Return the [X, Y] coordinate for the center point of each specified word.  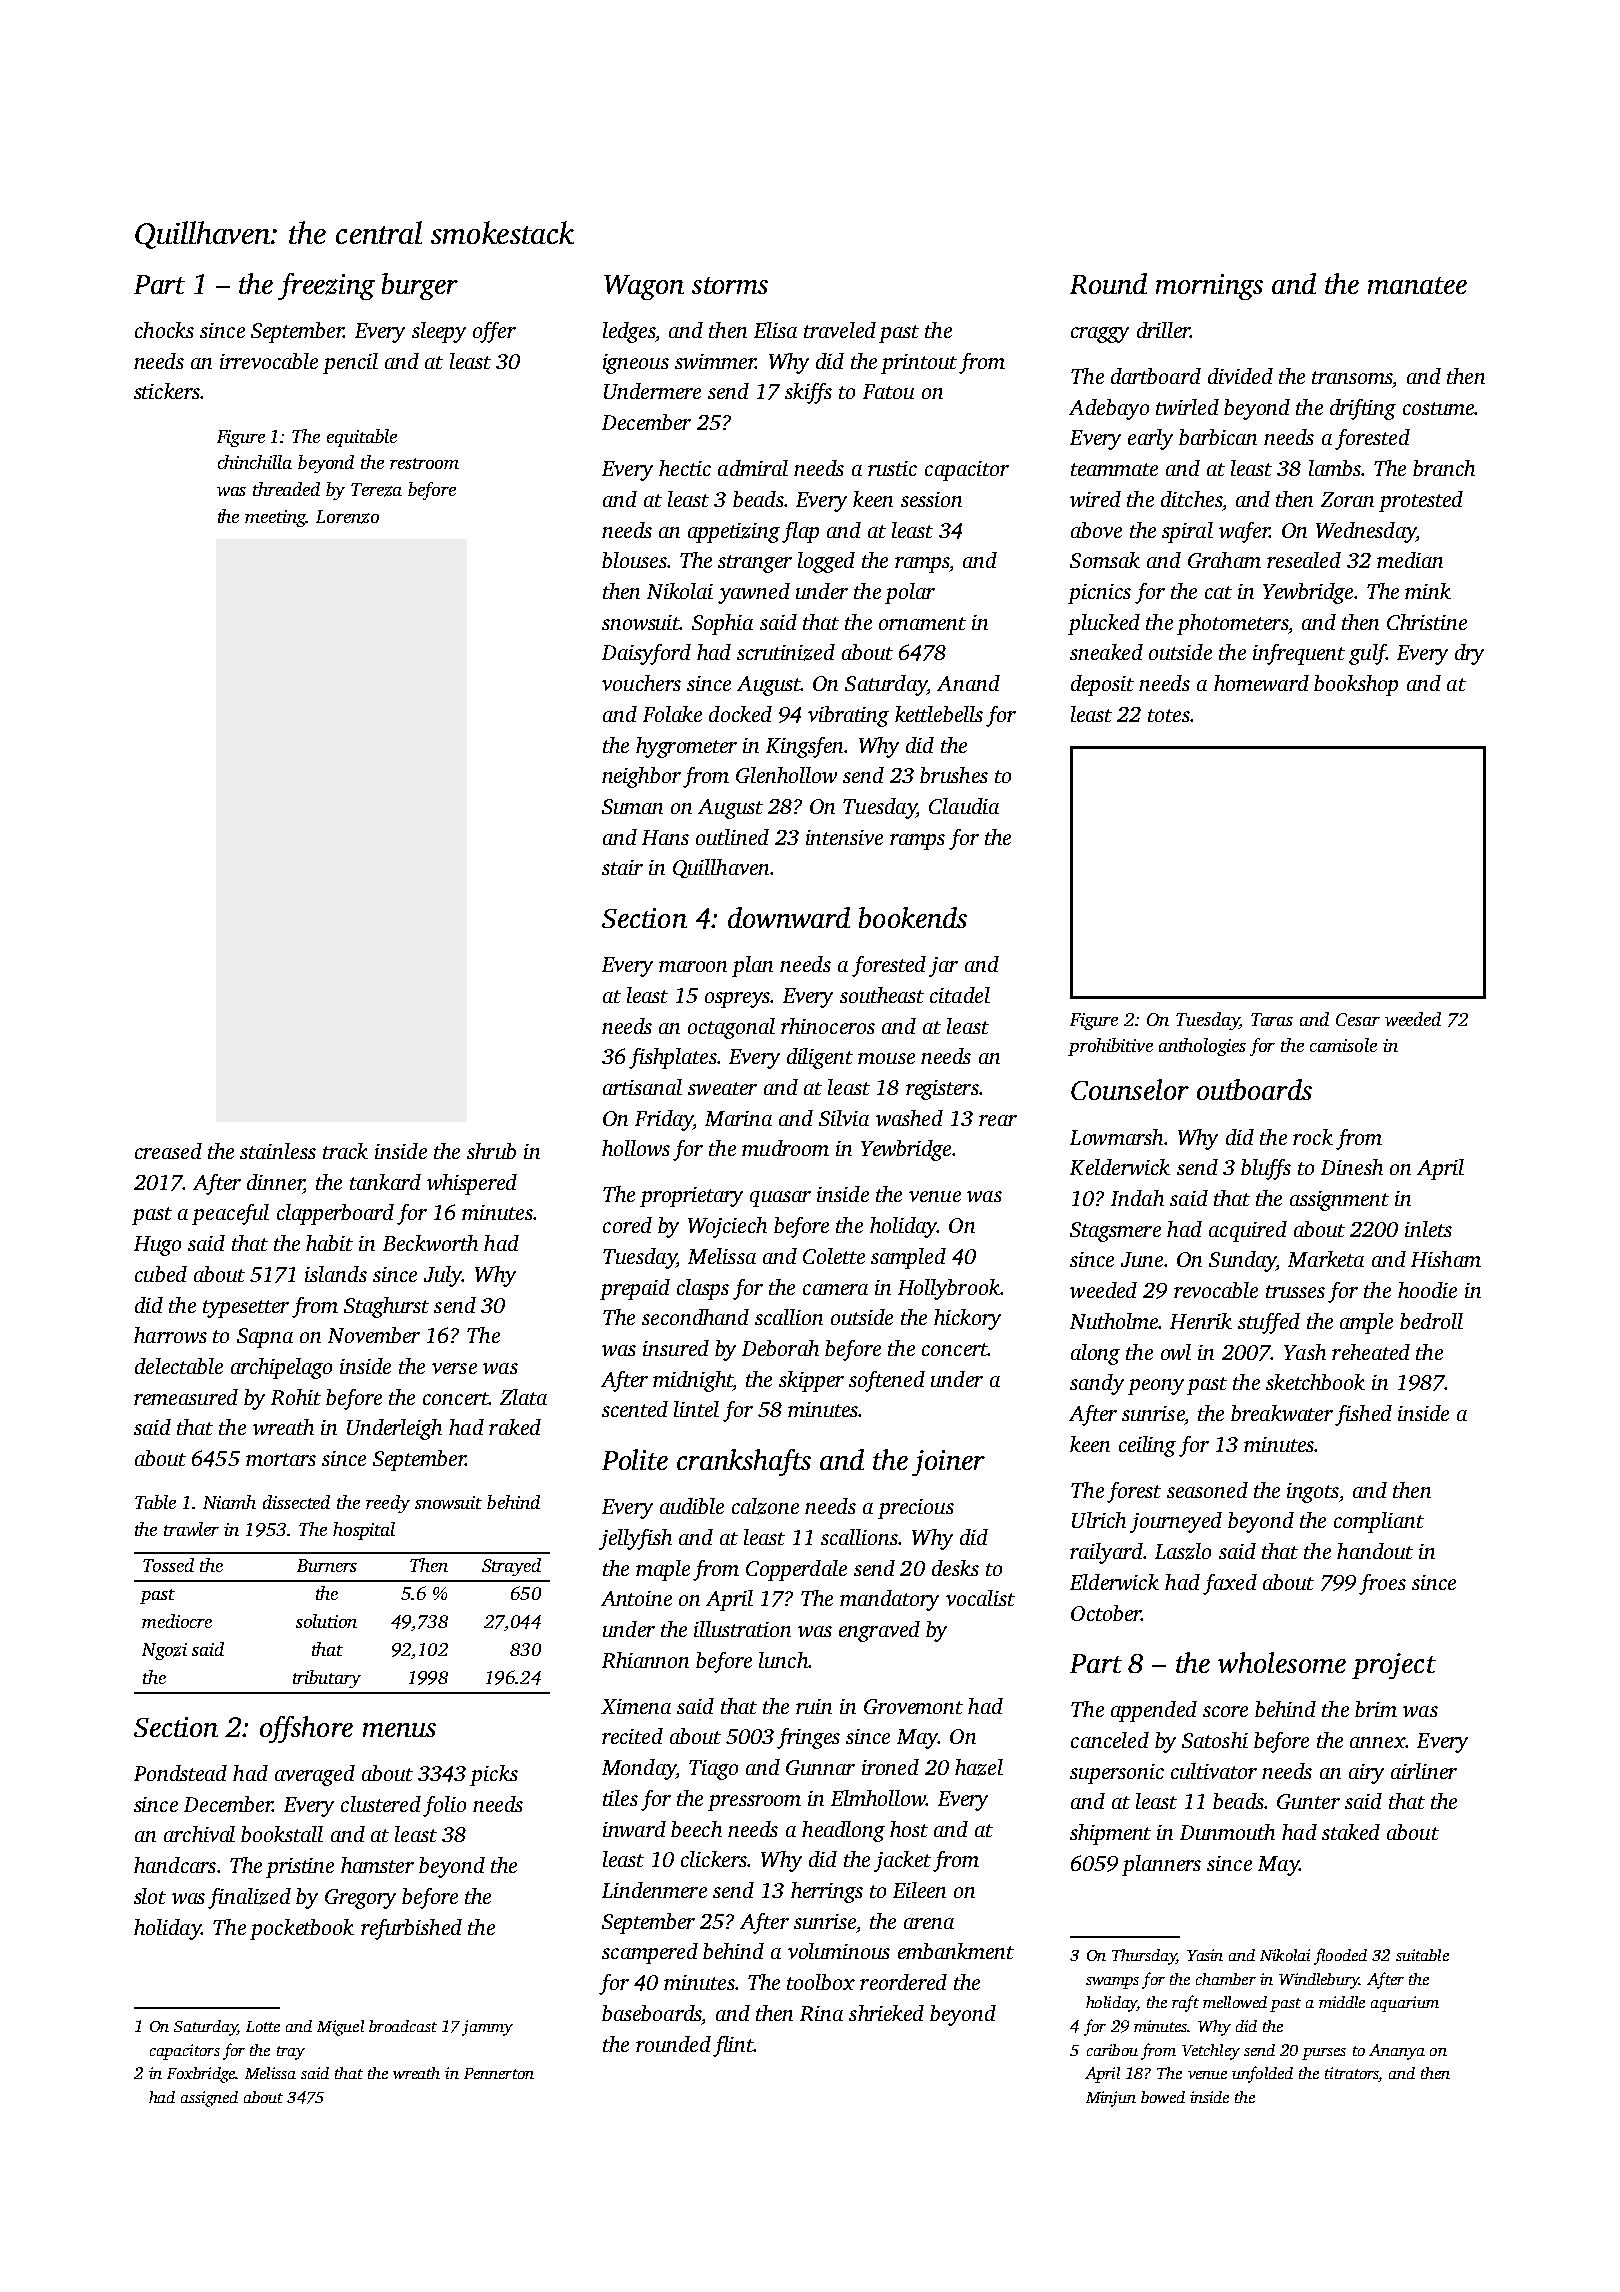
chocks [164, 330]
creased [168, 1151]
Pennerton [499, 2073]
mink [1428, 591]
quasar [780, 1199]
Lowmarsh [1116, 1137]
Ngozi [164, 1651]
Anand [968, 683]
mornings [1209, 287]
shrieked [886, 2013]
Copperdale [796, 1570]
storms [730, 285]
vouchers [641, 683]
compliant [1379, 1522]
